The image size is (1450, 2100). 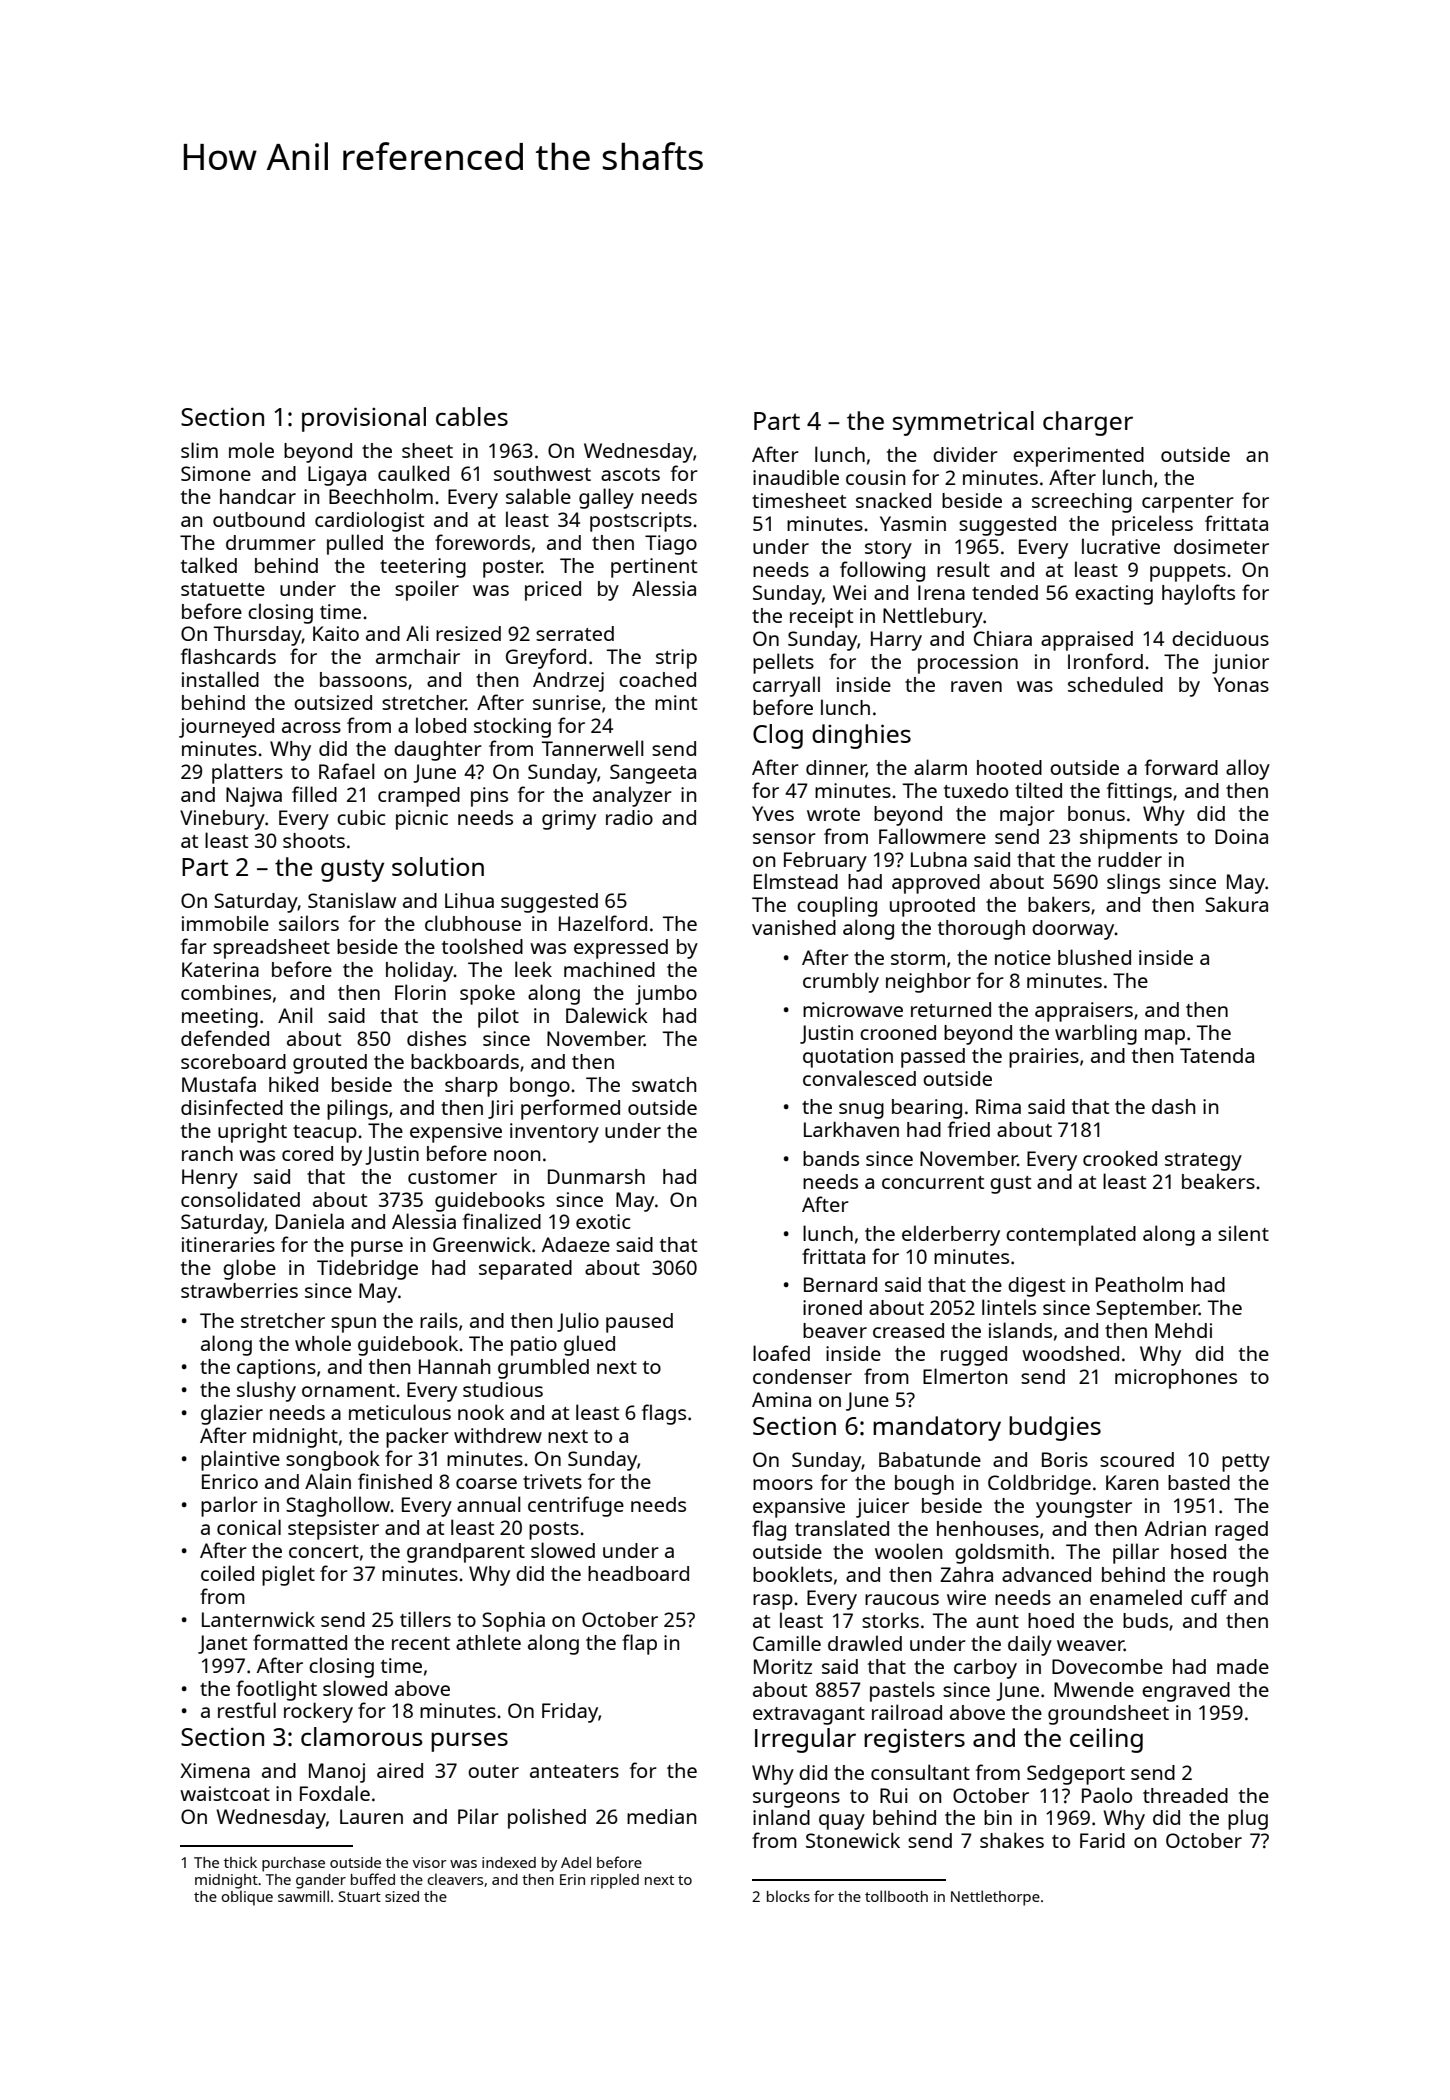 What do you see at coordinates (1096, 813) in the document?
I see `bonus` at bounding box center [1096, 813].
